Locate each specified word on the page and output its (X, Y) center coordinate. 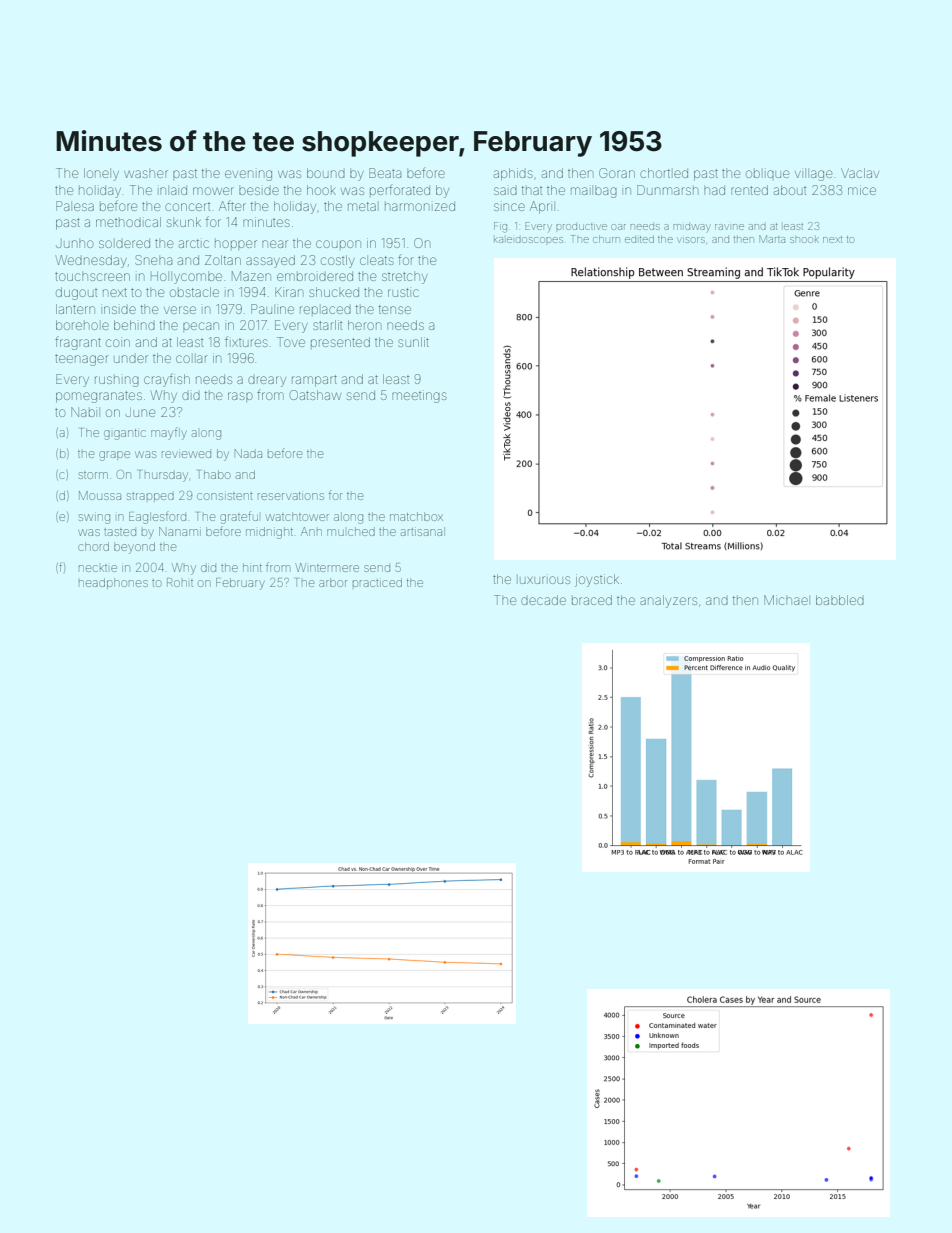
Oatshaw (315, 395)
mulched (351, 531)
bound (326, 173)
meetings (419, 396)
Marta (772, 239)
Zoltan (223, 260)
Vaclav (860, 173)
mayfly (168, 433)
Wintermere (327, 567)
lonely (101, 174)
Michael (786, 600)
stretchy (405, 278)
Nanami (180, 531)
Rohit (180, 582)
